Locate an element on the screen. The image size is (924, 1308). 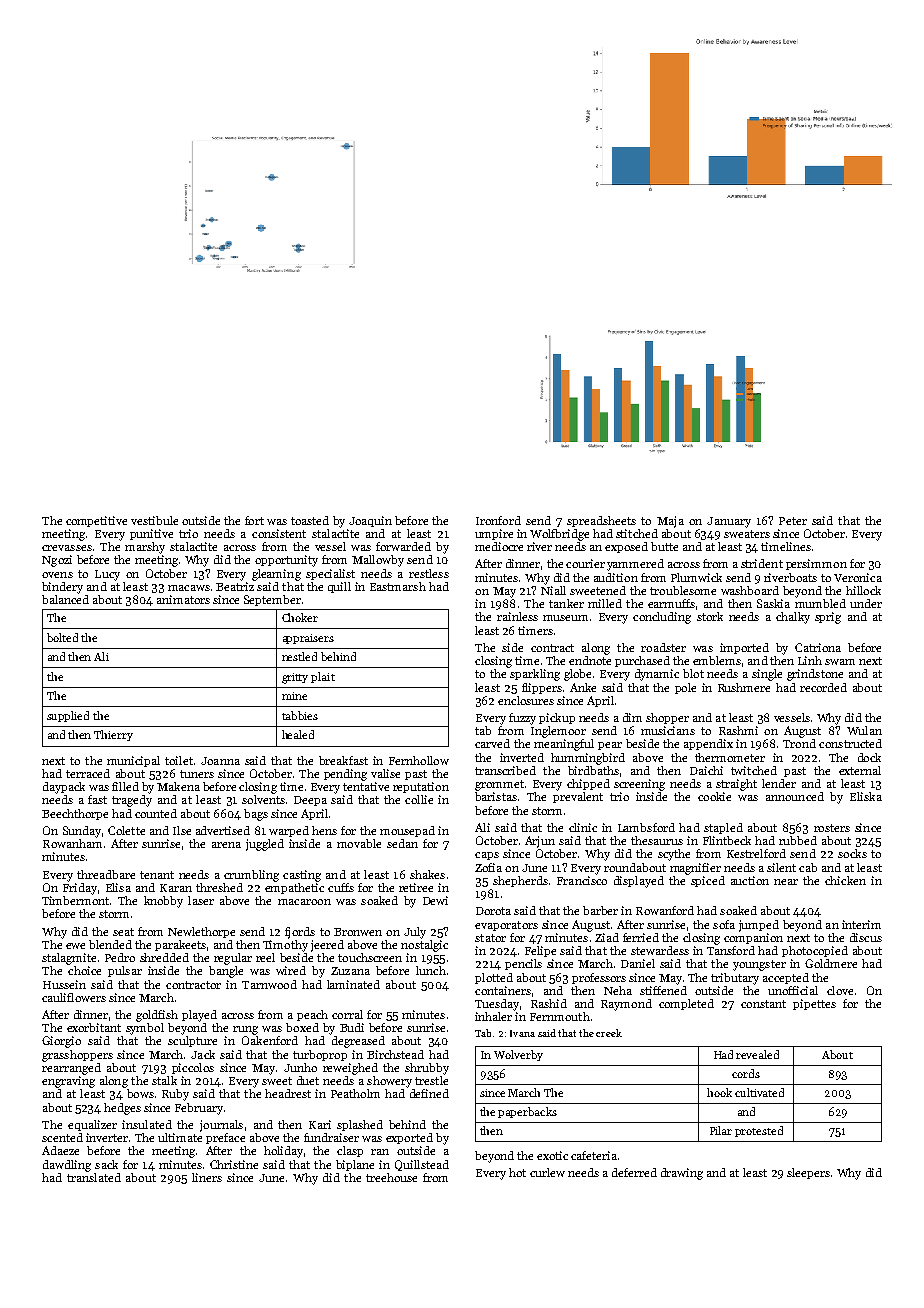
engraving is located at coordinates (68, 1082).
